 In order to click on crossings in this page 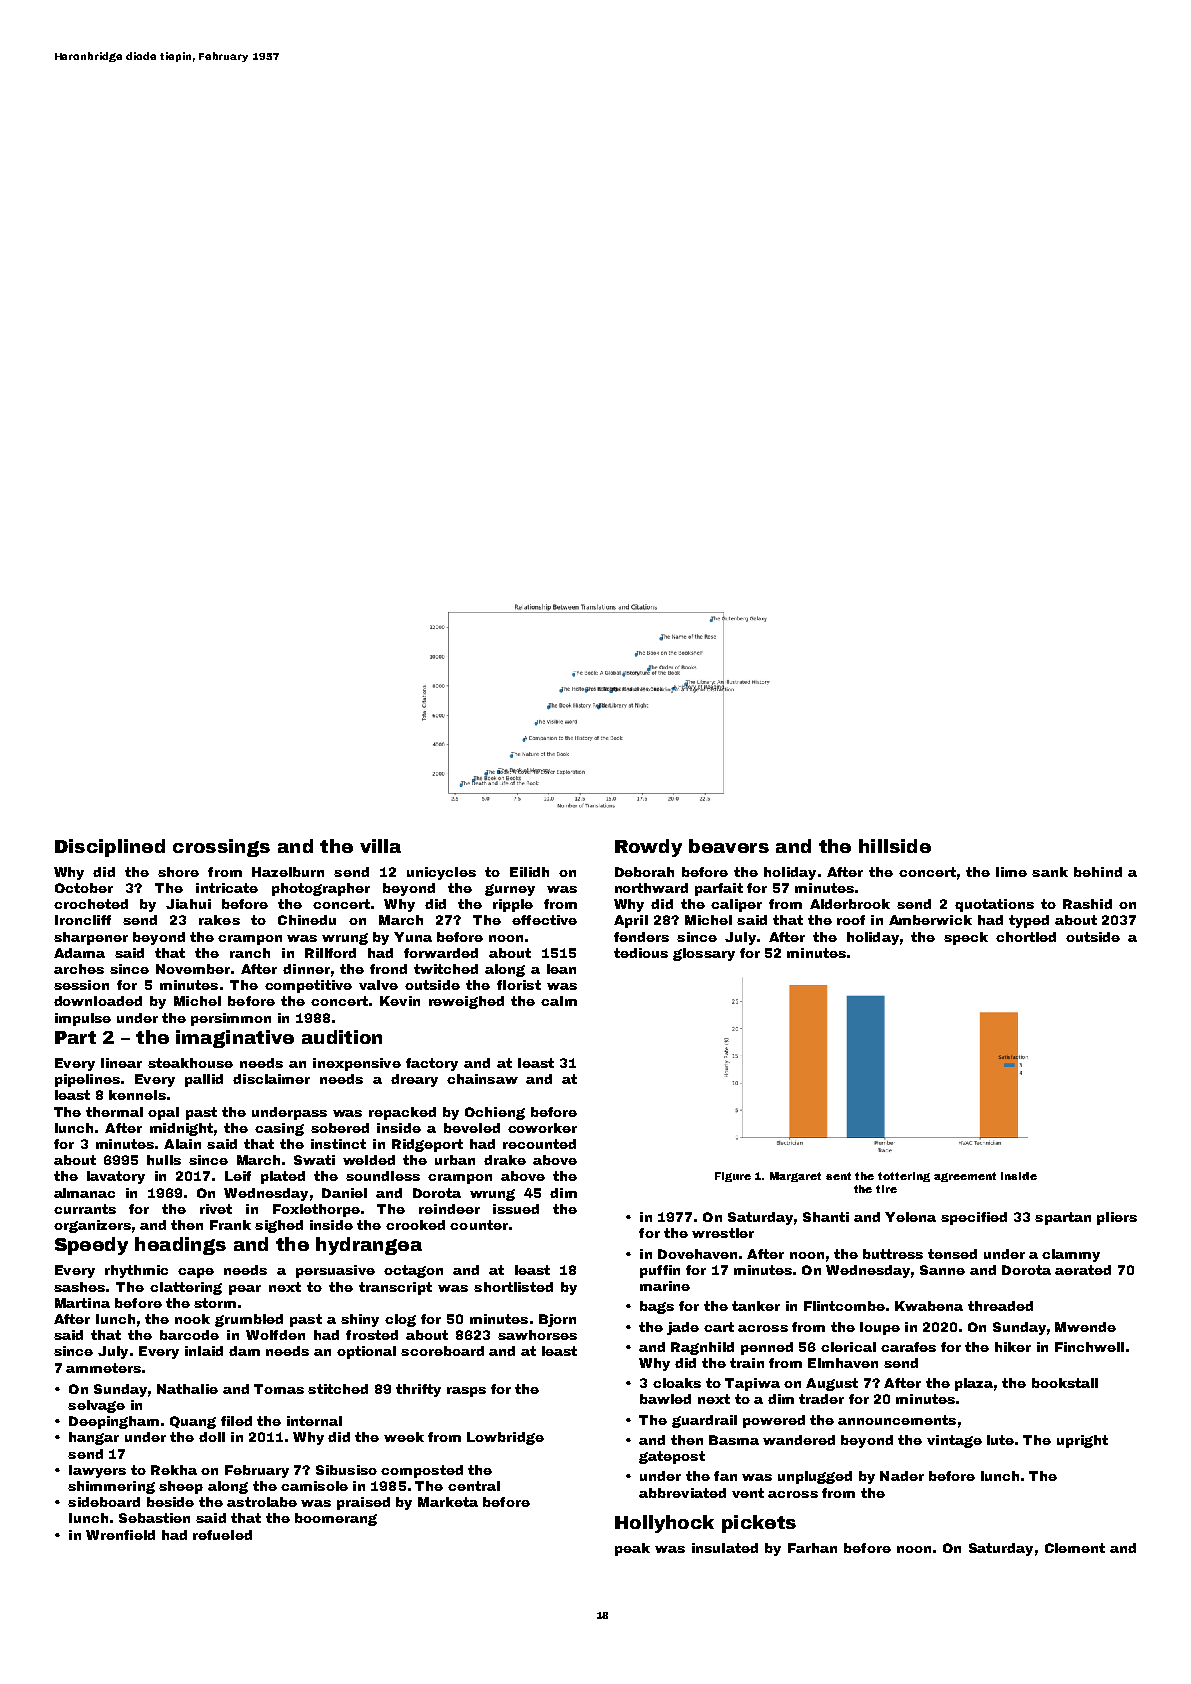, I will do `click(221, 848)`.
